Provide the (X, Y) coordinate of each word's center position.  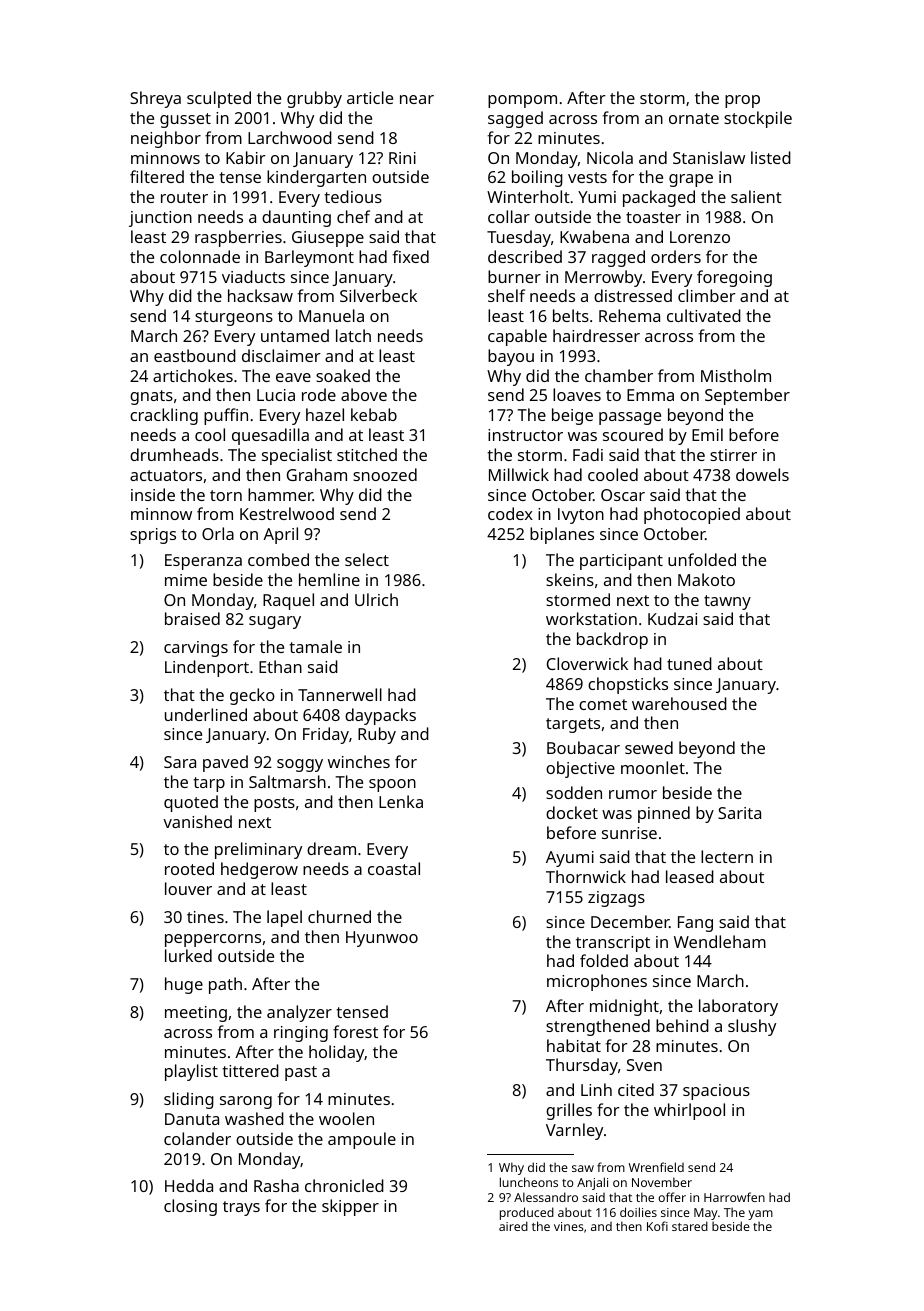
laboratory (738, 1007)
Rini (402, 158)
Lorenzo (700, 237)
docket (572, 812)
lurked (188, 955)
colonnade (200, 256)
